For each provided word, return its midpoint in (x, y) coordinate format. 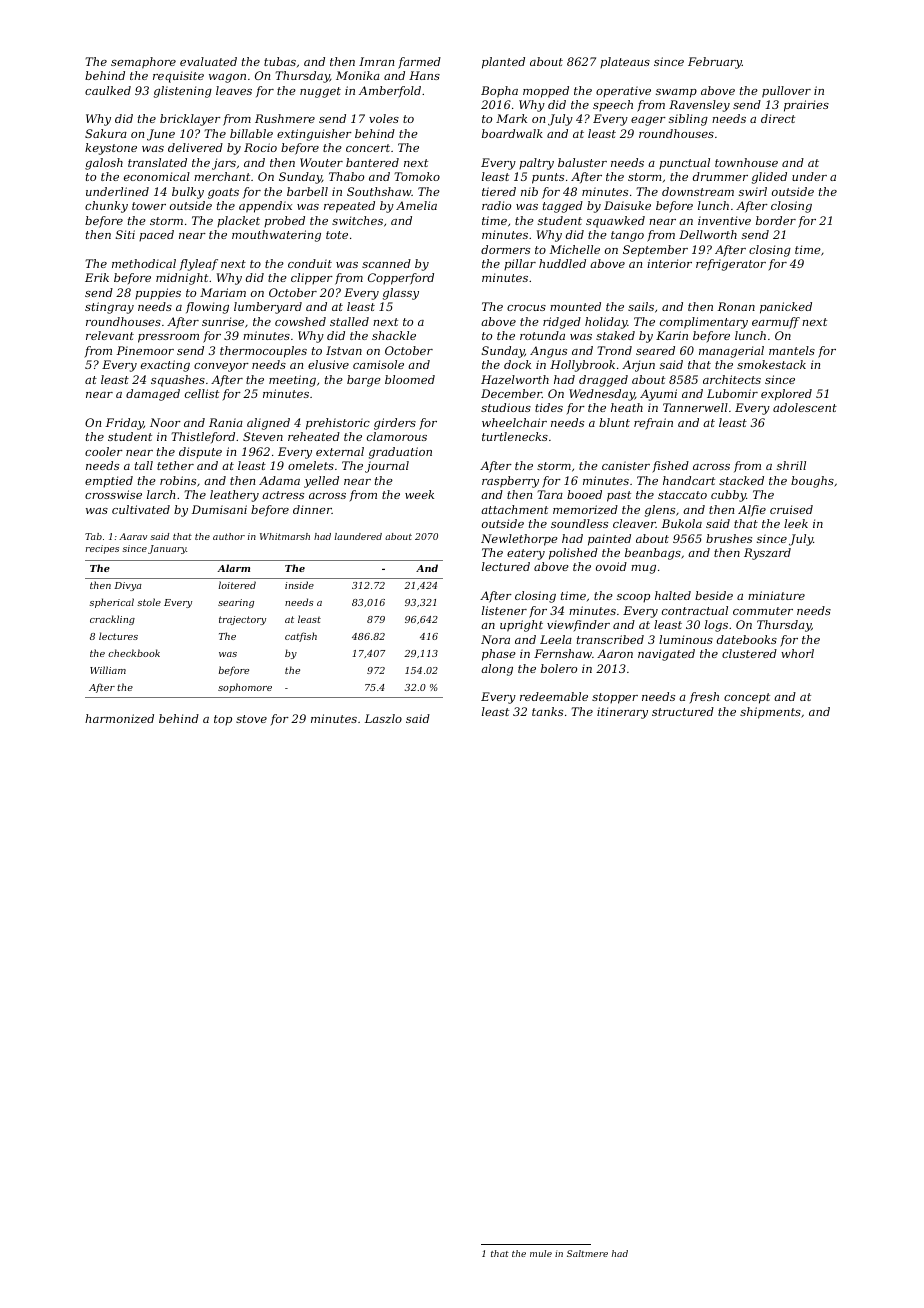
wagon (227, 78)
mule (541, 1253)
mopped (546, 92)
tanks (547, 711)
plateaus (625, 62)
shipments (770, 713)
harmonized (119, 718)
